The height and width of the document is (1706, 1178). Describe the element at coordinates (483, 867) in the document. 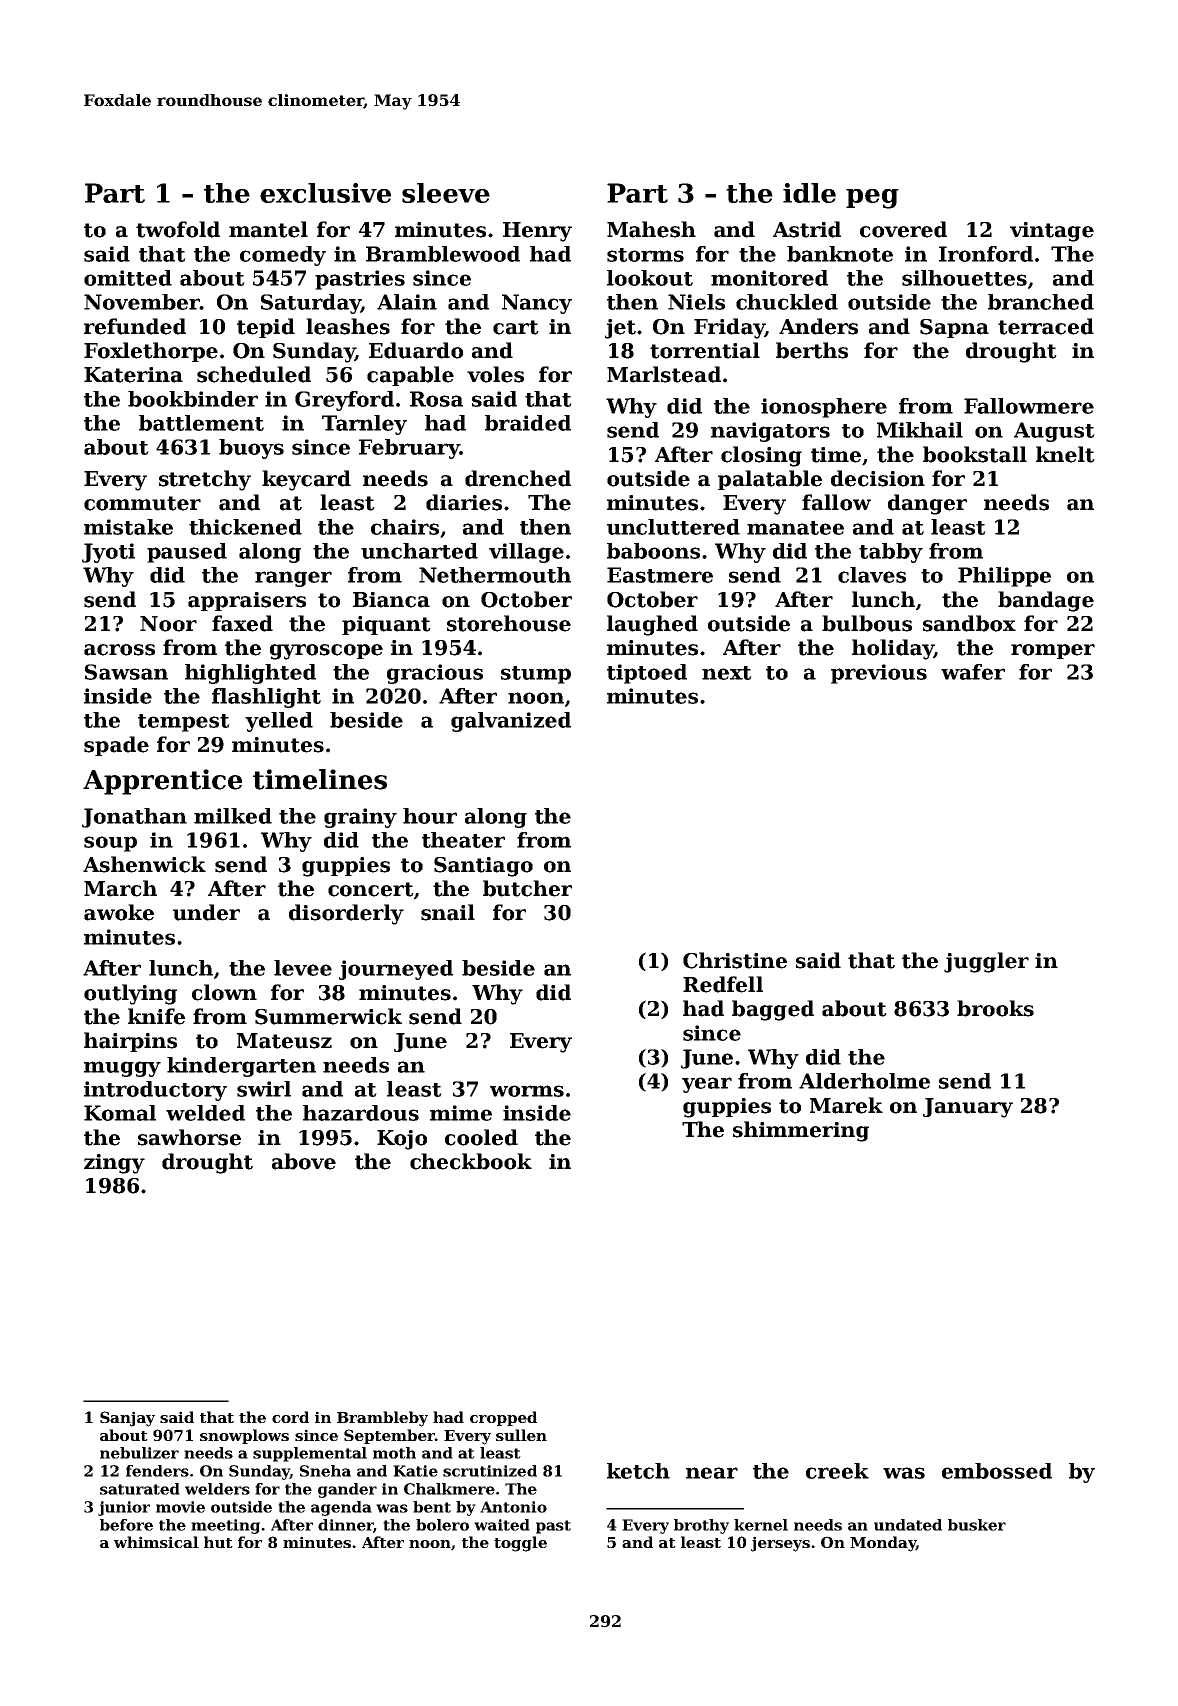

I see `Santiago` at that location.
